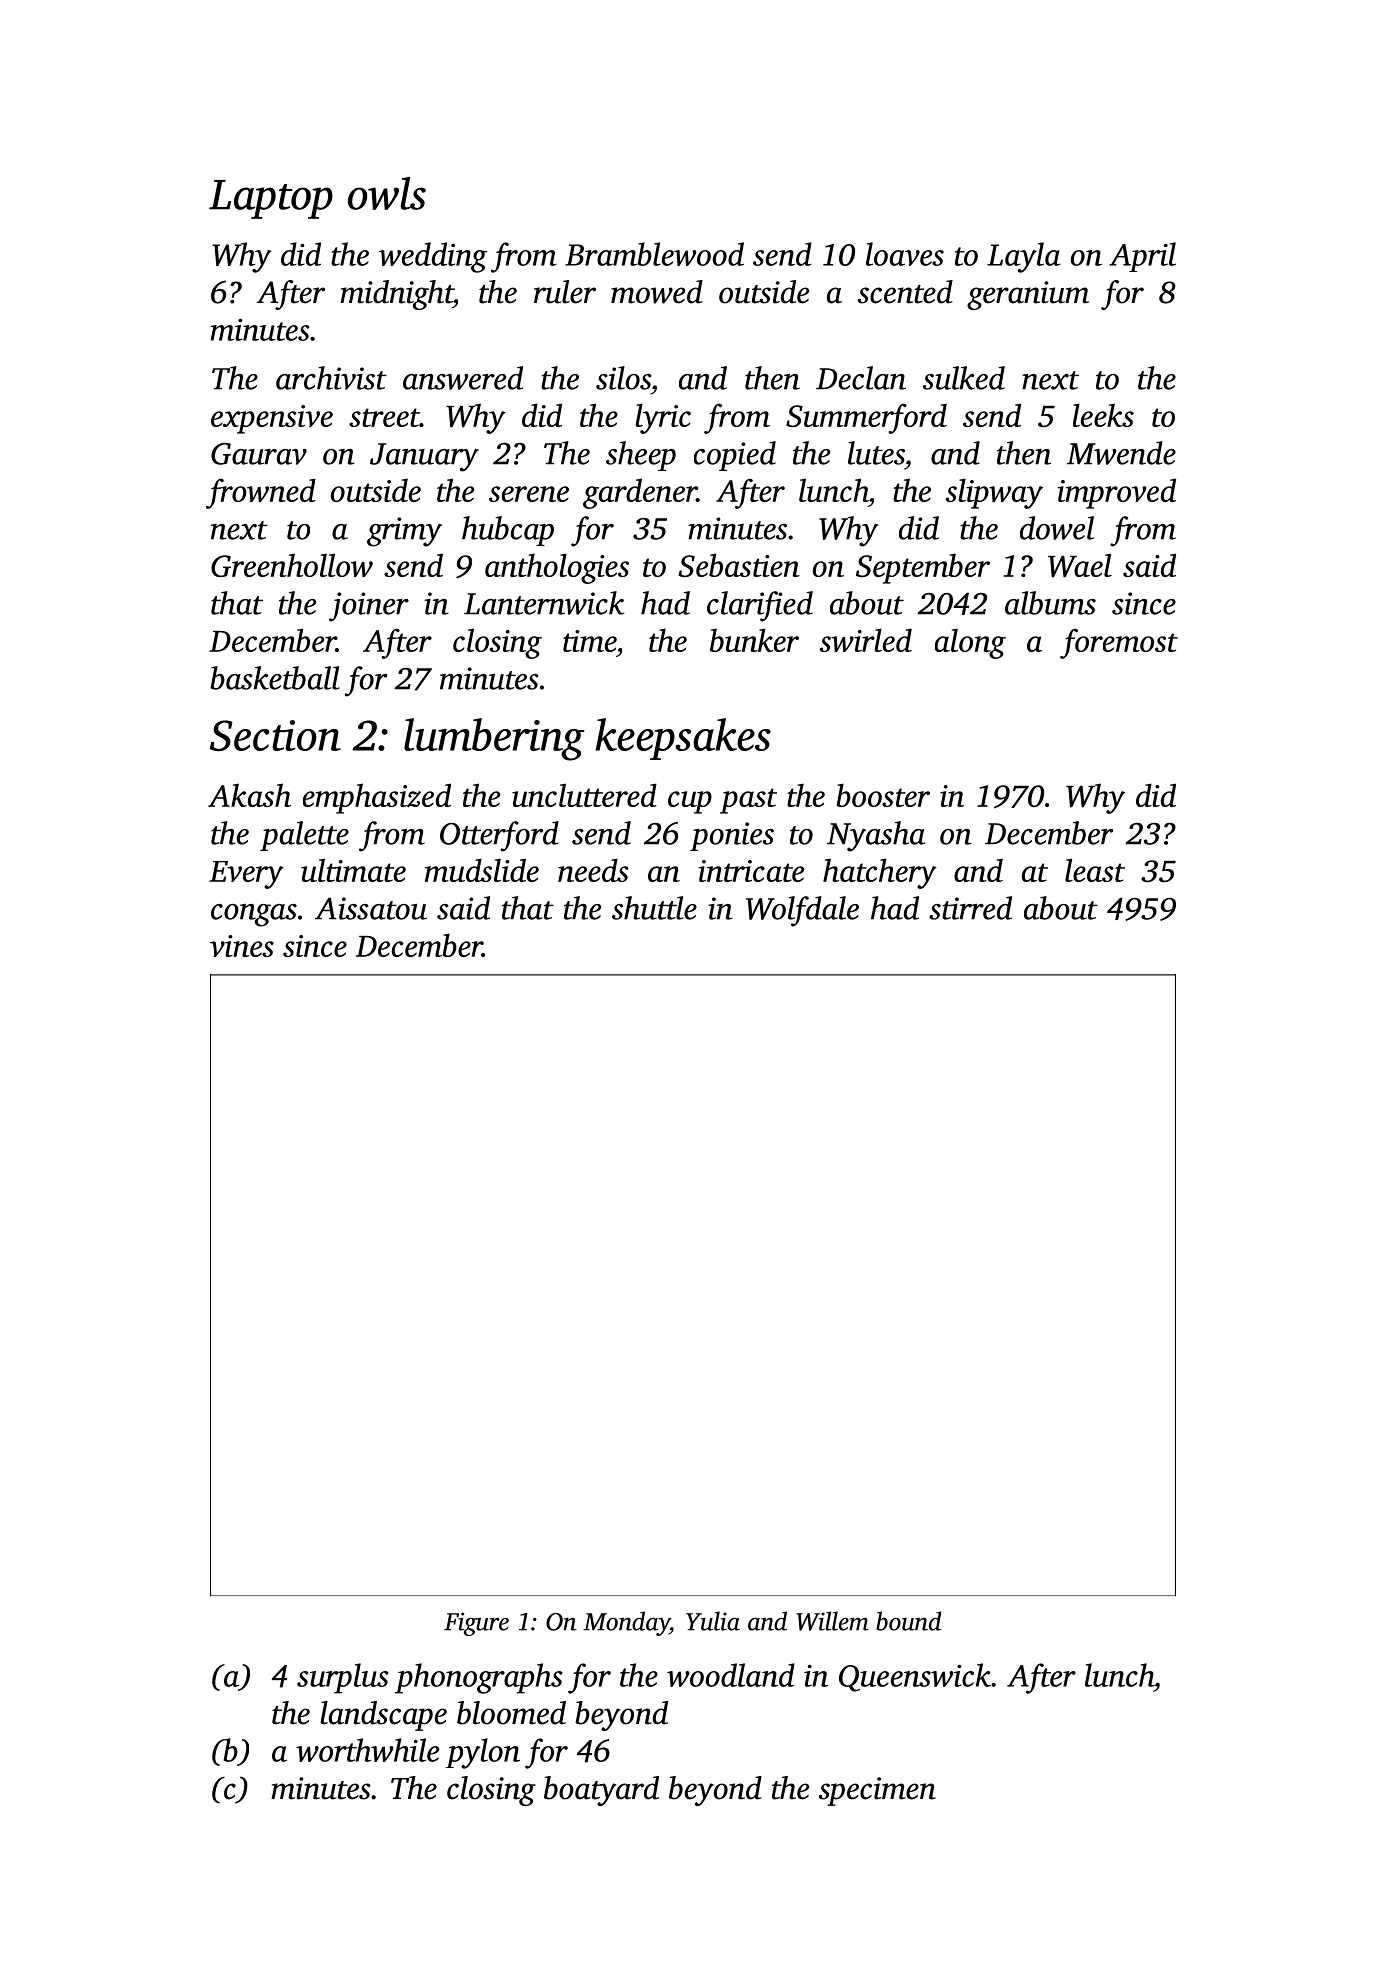 The image size is (1386, 1969). What do you see at coordinates (713, 1621) in the document?
I see `Yulia` at bounding box center [713, 1621].
